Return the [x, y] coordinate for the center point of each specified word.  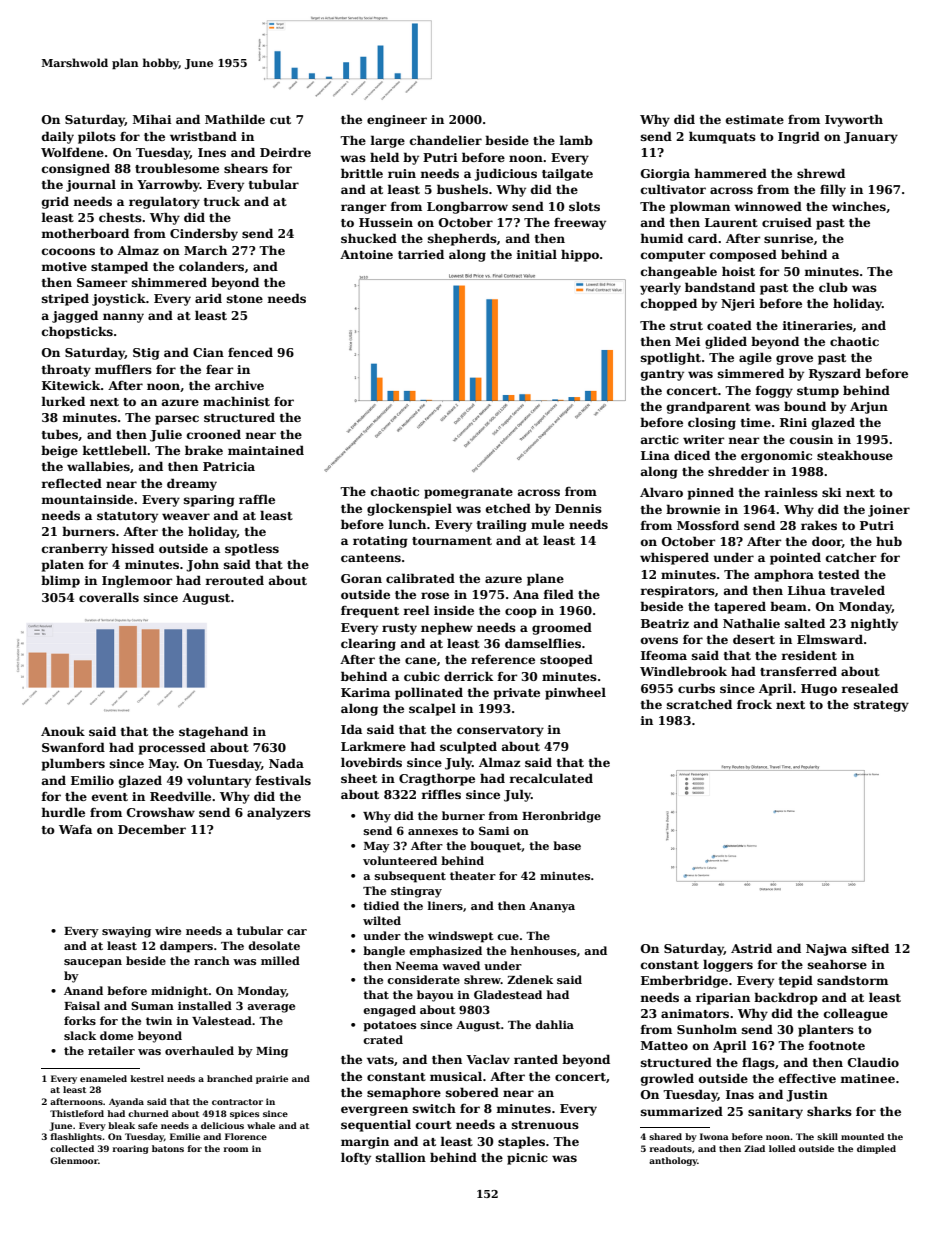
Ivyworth [854, 120]
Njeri [738, 305]
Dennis [578, 508]
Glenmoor [74, 1160]
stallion [401, 1157]
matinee [867, 1078]
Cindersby [204, 234]
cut [280, 120]
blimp [60, 581]
